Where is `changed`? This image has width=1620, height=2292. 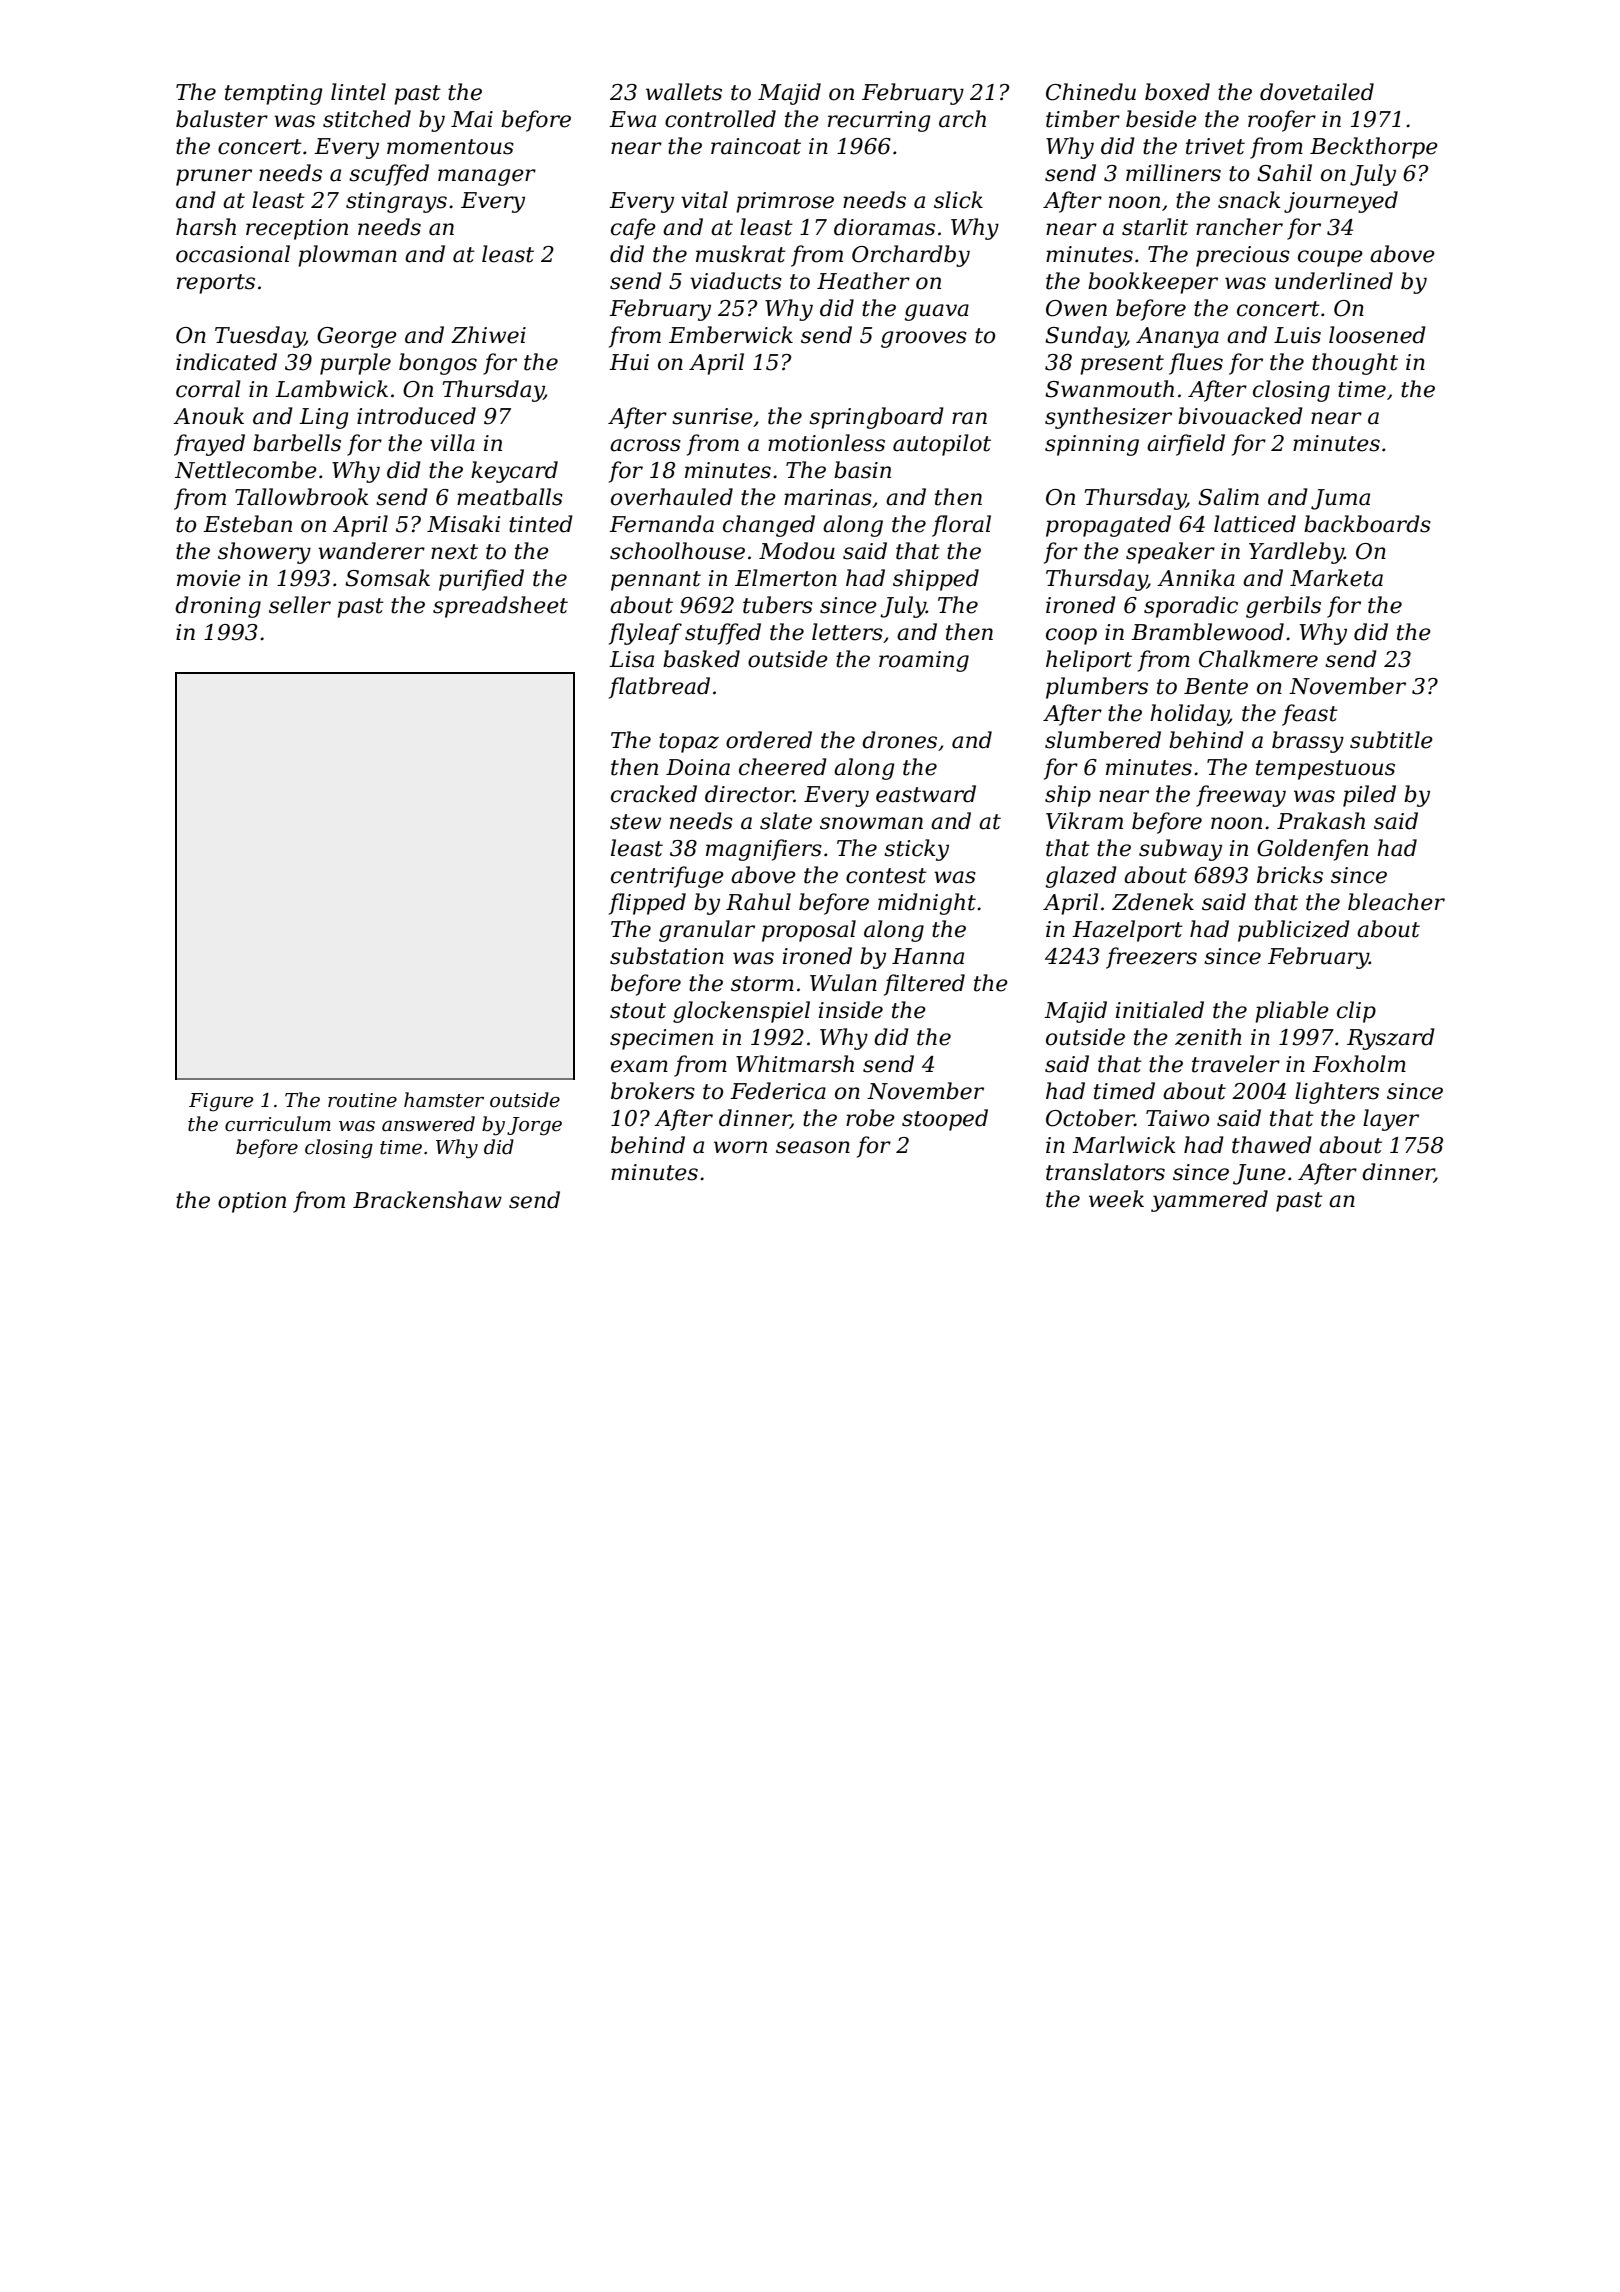 changed is located at coordinates (769, 526).
